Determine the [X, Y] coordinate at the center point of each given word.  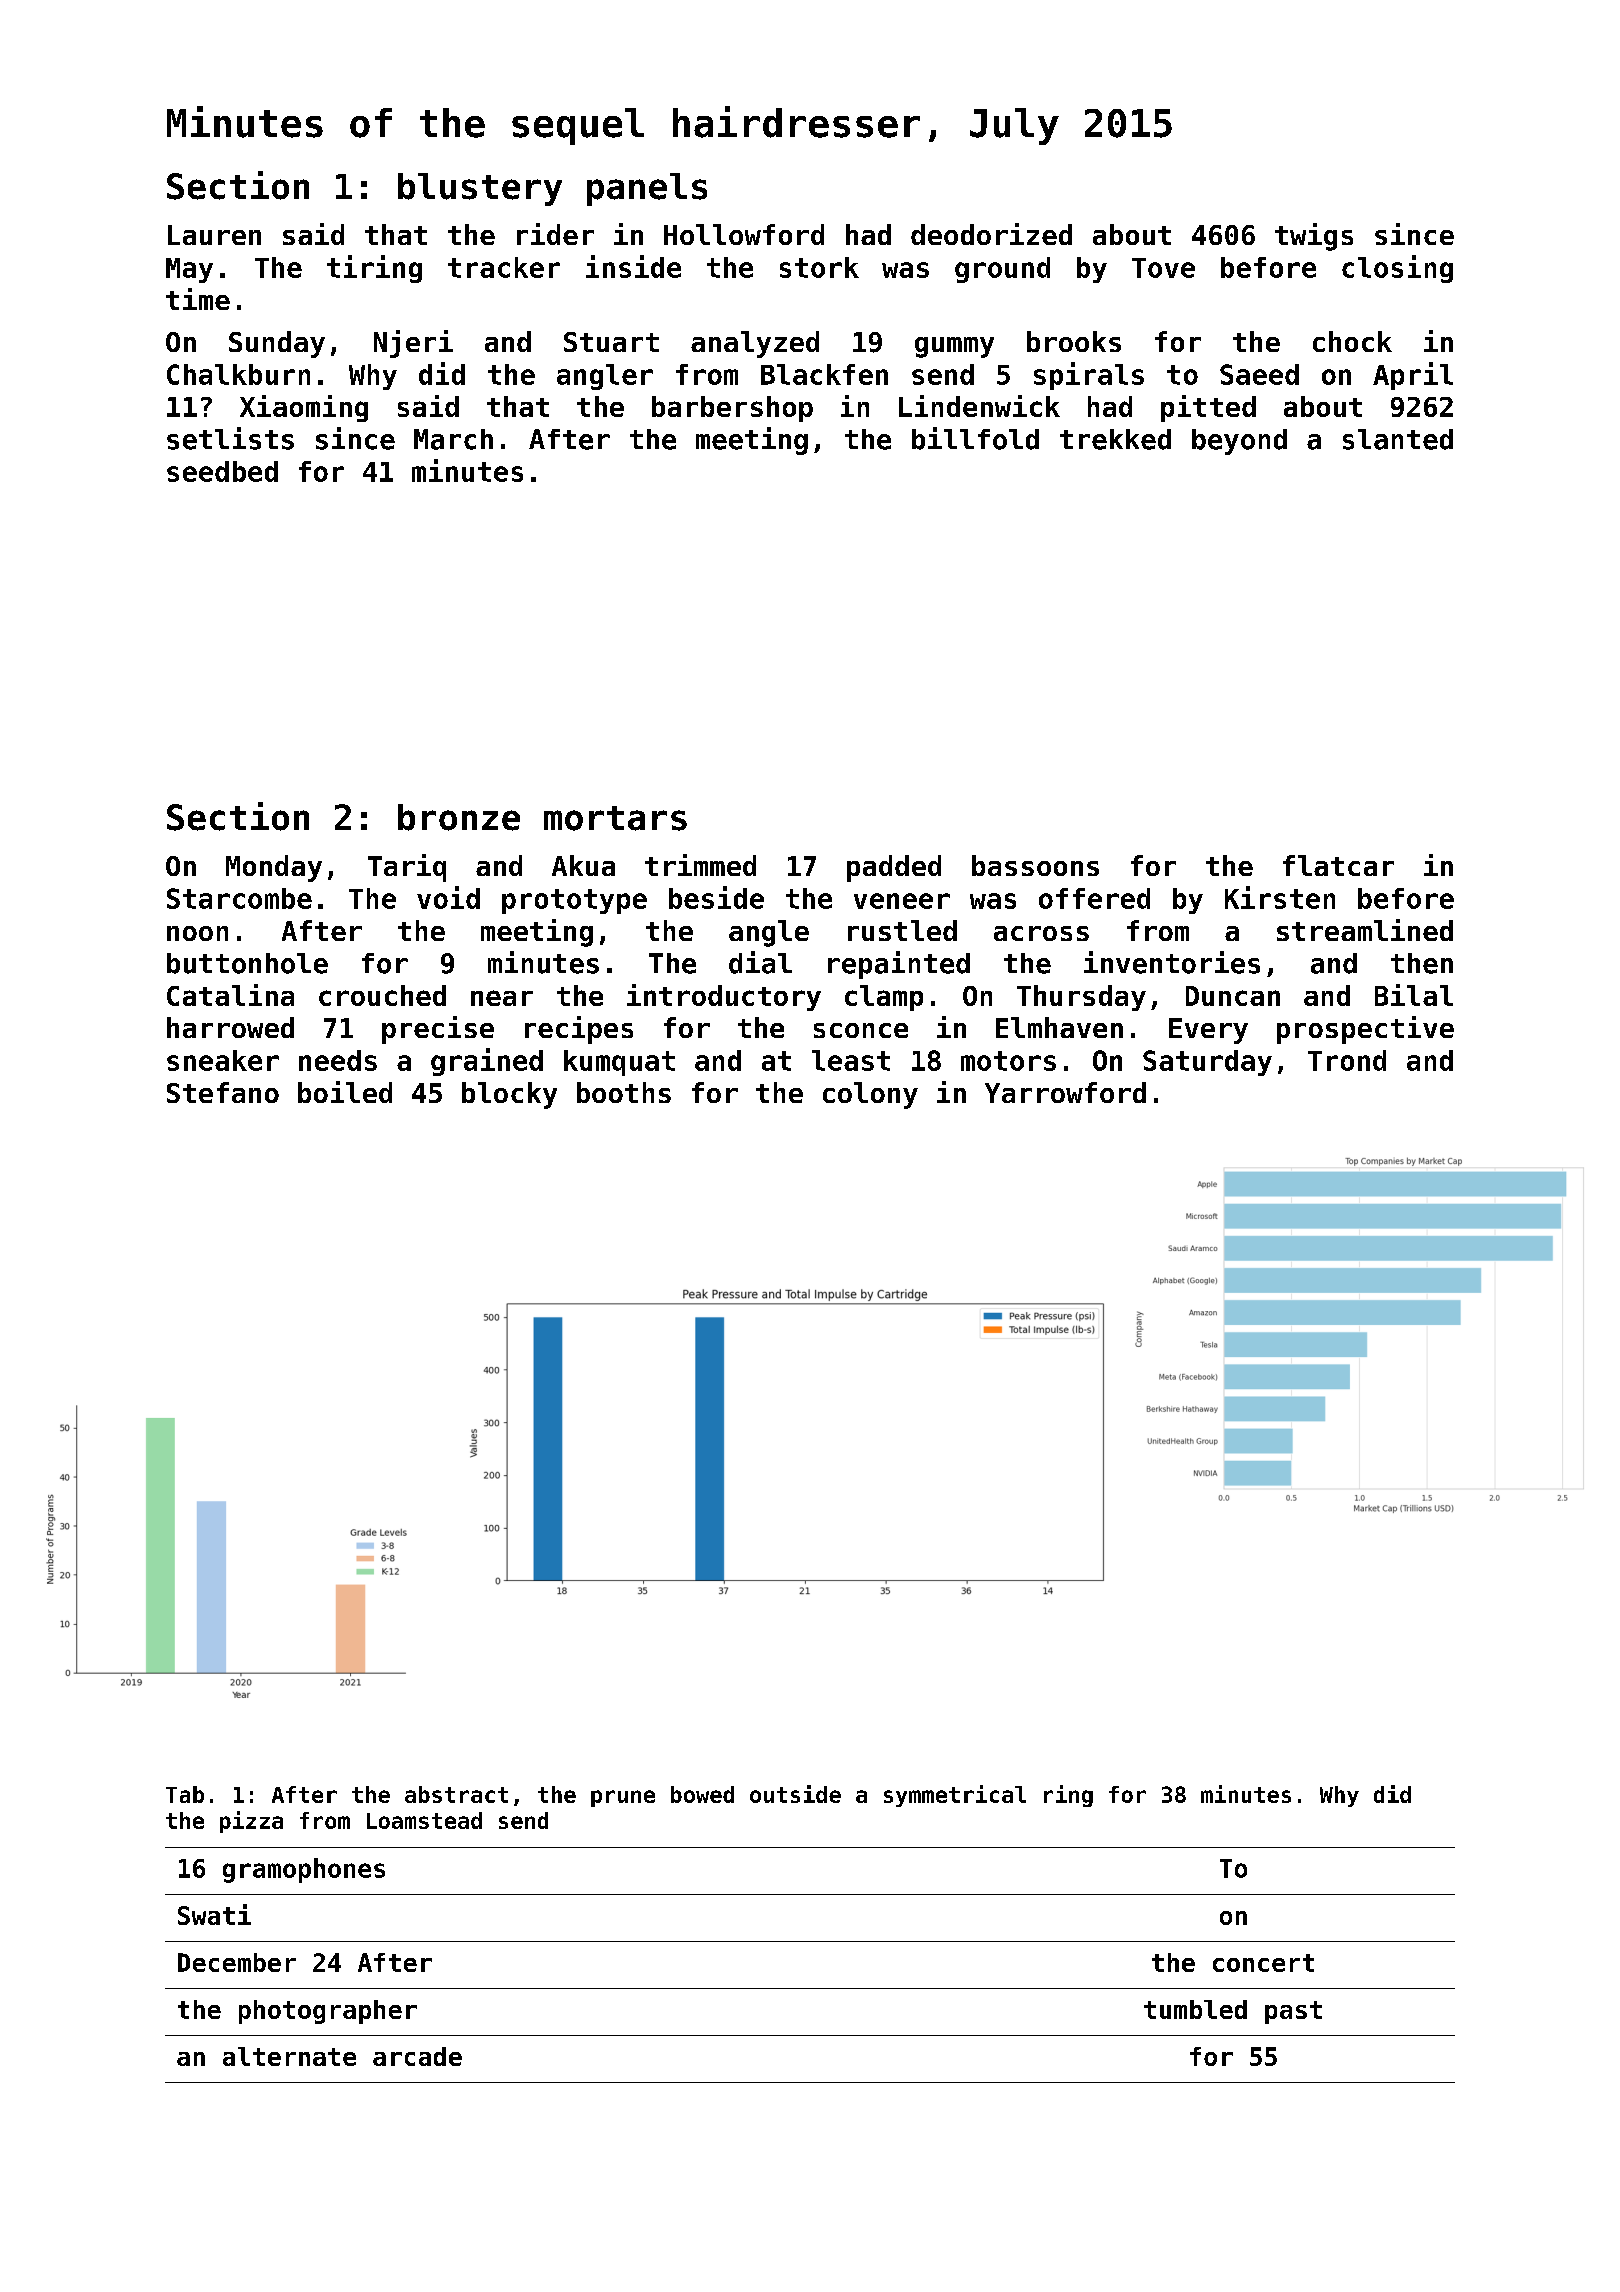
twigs [1314, 237]
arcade [417, 2056]
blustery [480, 189]
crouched [382, 995]
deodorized [991, 234]
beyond [1239, 442]
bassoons [1035, 865]
